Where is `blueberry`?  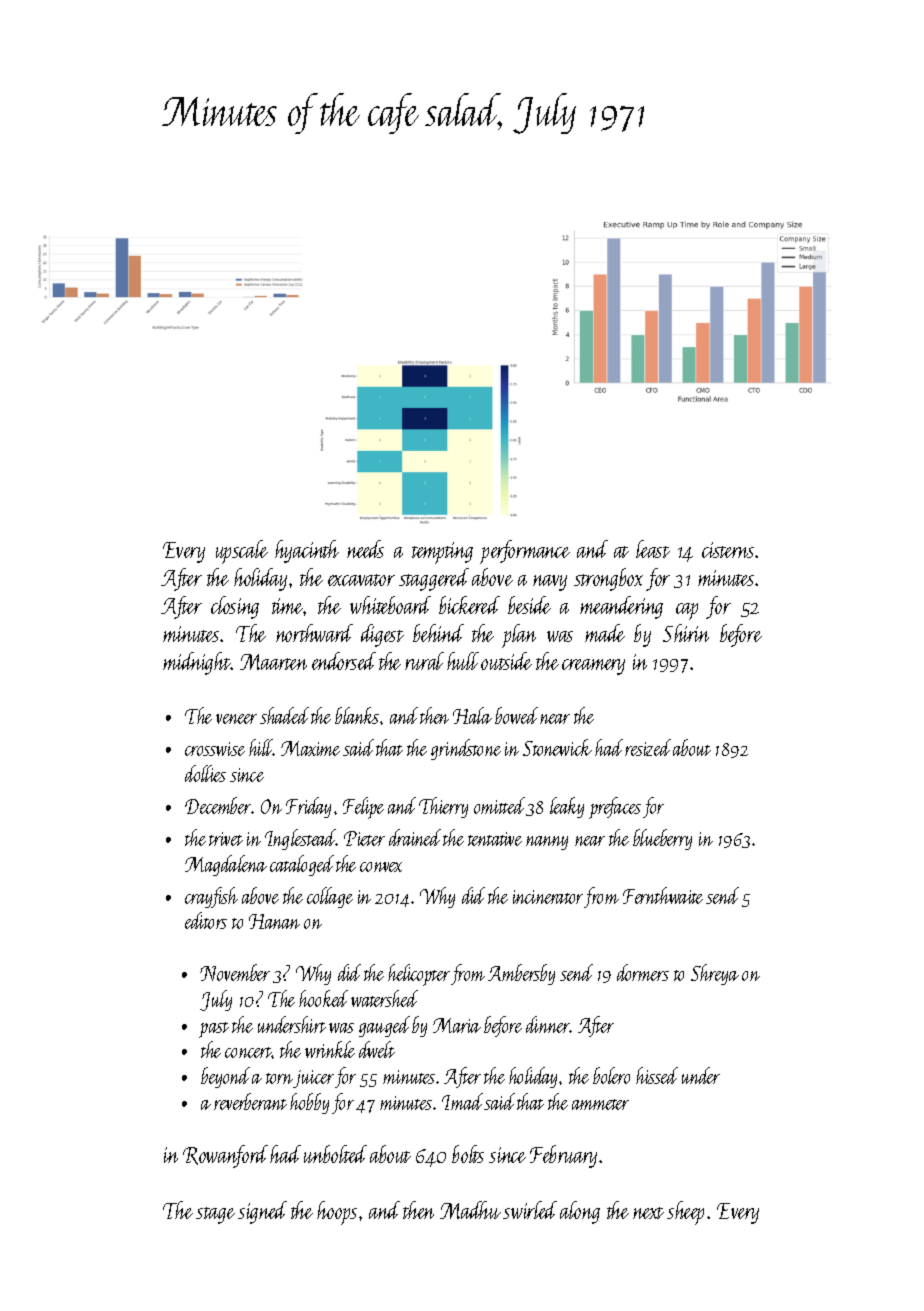 blueberry is located at coordinates (662, 839).
